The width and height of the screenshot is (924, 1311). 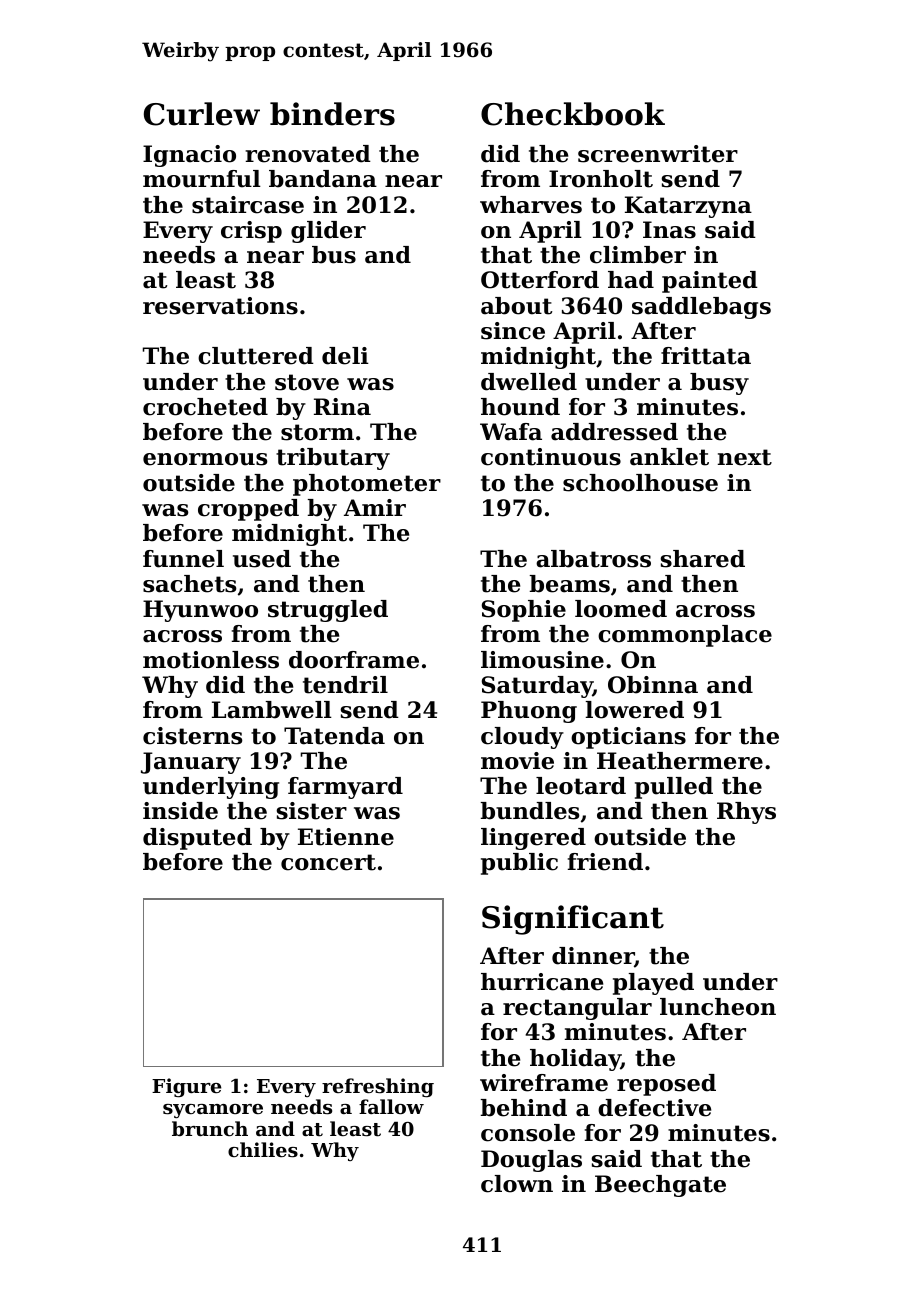 What do you see at coordinates (262, 559) in the screenshot?
I see `used` at bounding box center [262, 559].
